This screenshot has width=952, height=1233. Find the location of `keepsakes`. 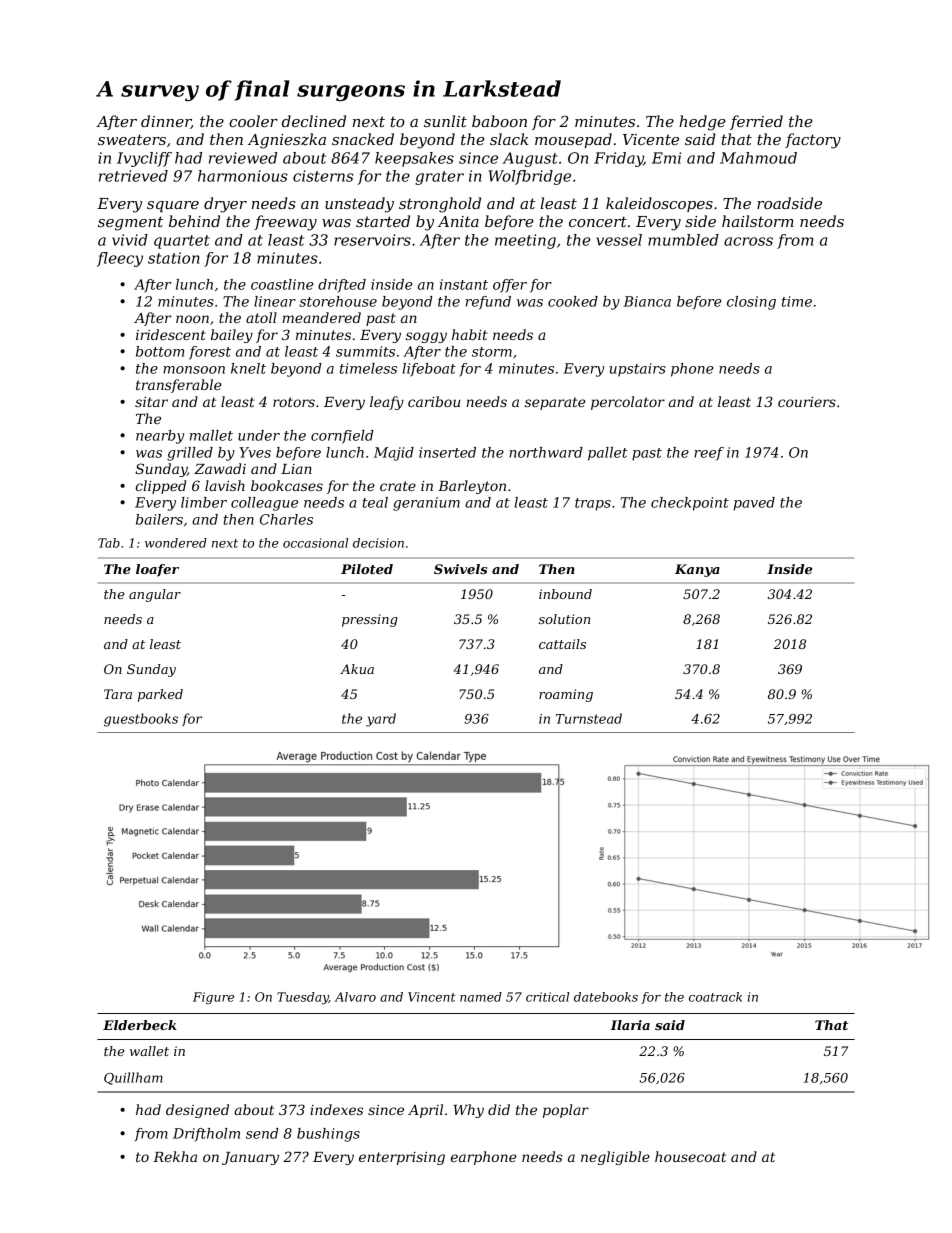

keepsakes is located at coordinates (414, 159).
